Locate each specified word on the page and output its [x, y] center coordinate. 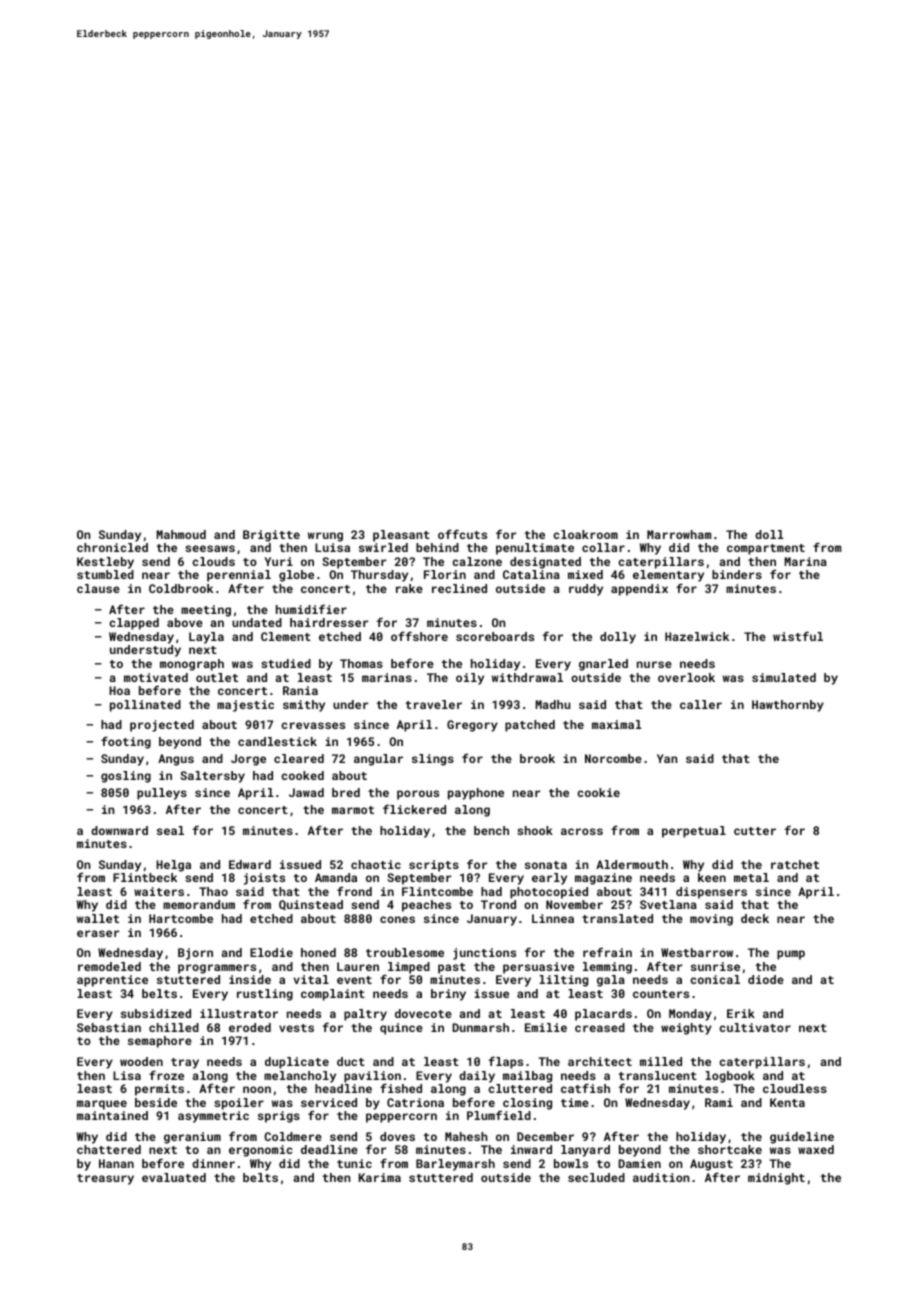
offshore [419, 636]
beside [156, 1102]
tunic [354, 1163]
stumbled [105, 574]
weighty [686, 1029]
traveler [434, 704]
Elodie [271, 952]
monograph [192, 665]
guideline [802, 1138]
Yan [667, 758]
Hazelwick [697, 636]
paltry [365, 1015]
